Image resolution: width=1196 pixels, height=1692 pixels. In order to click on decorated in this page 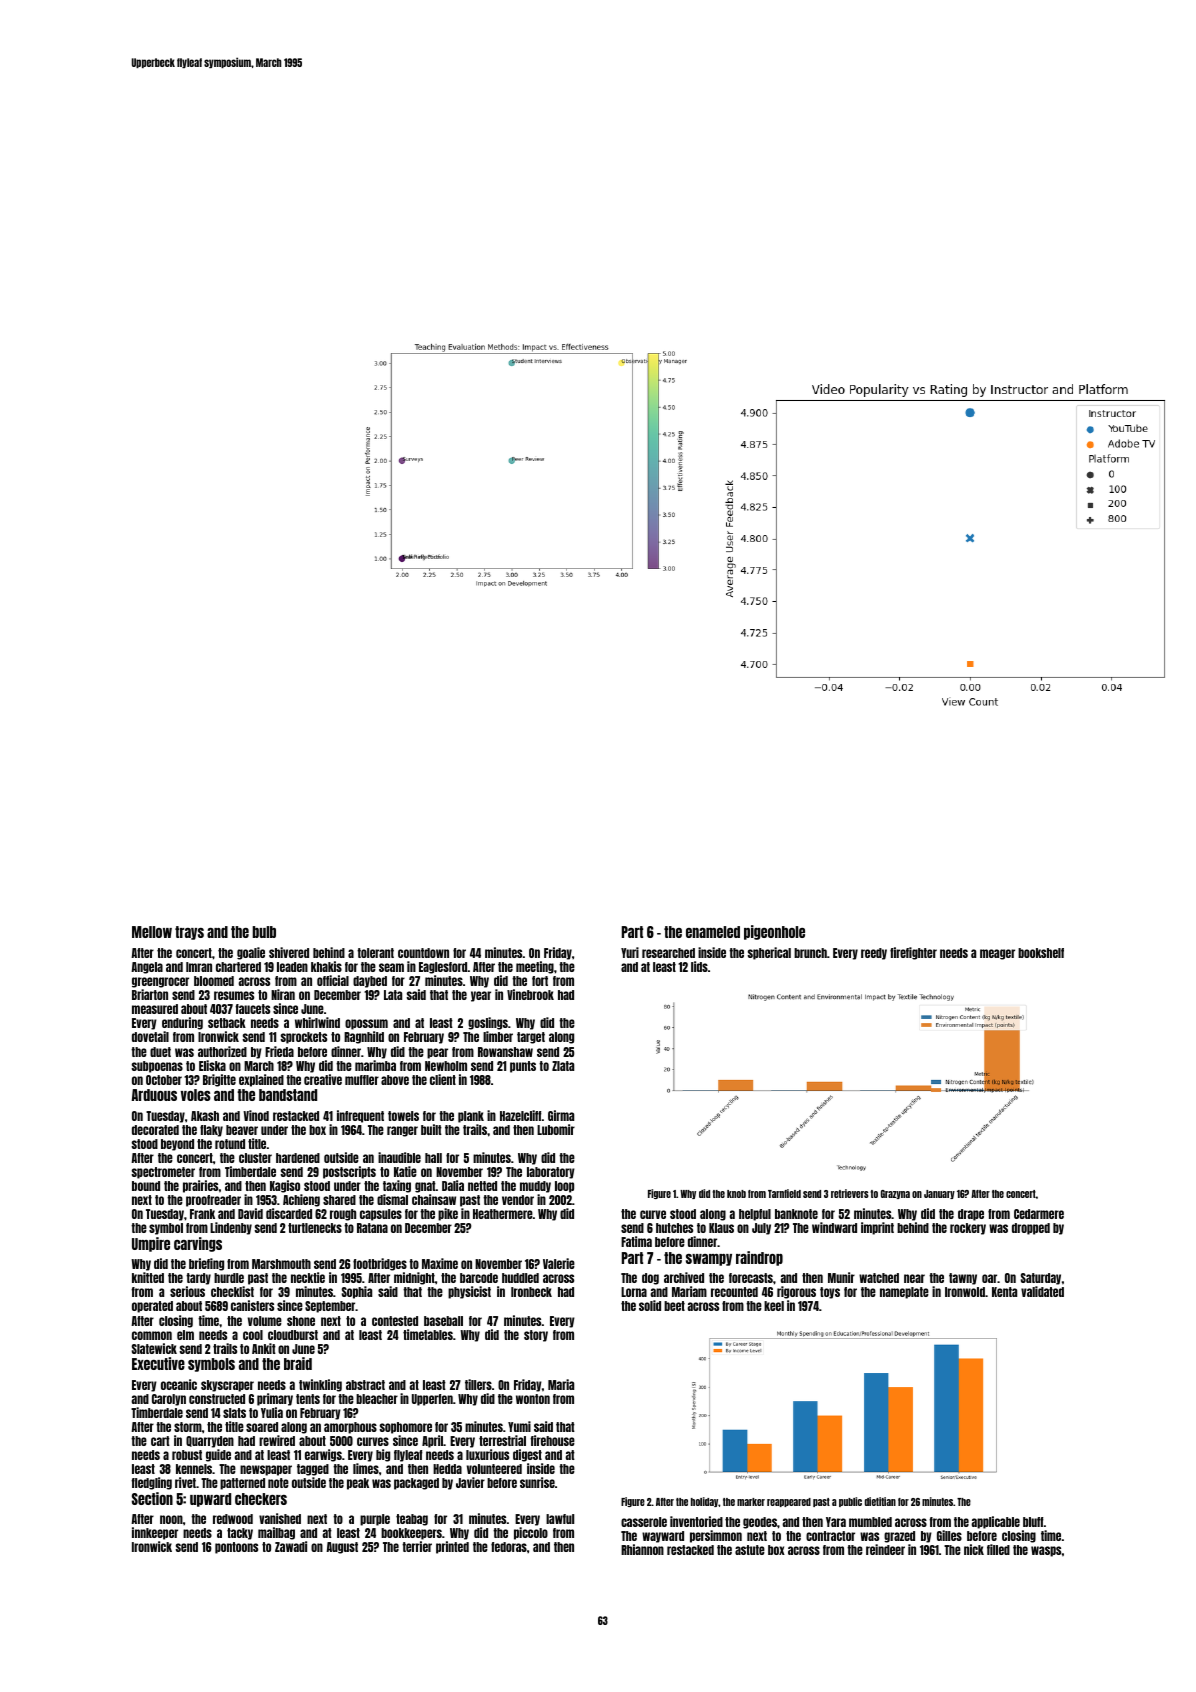, I will do `click(155, 1130)`.
